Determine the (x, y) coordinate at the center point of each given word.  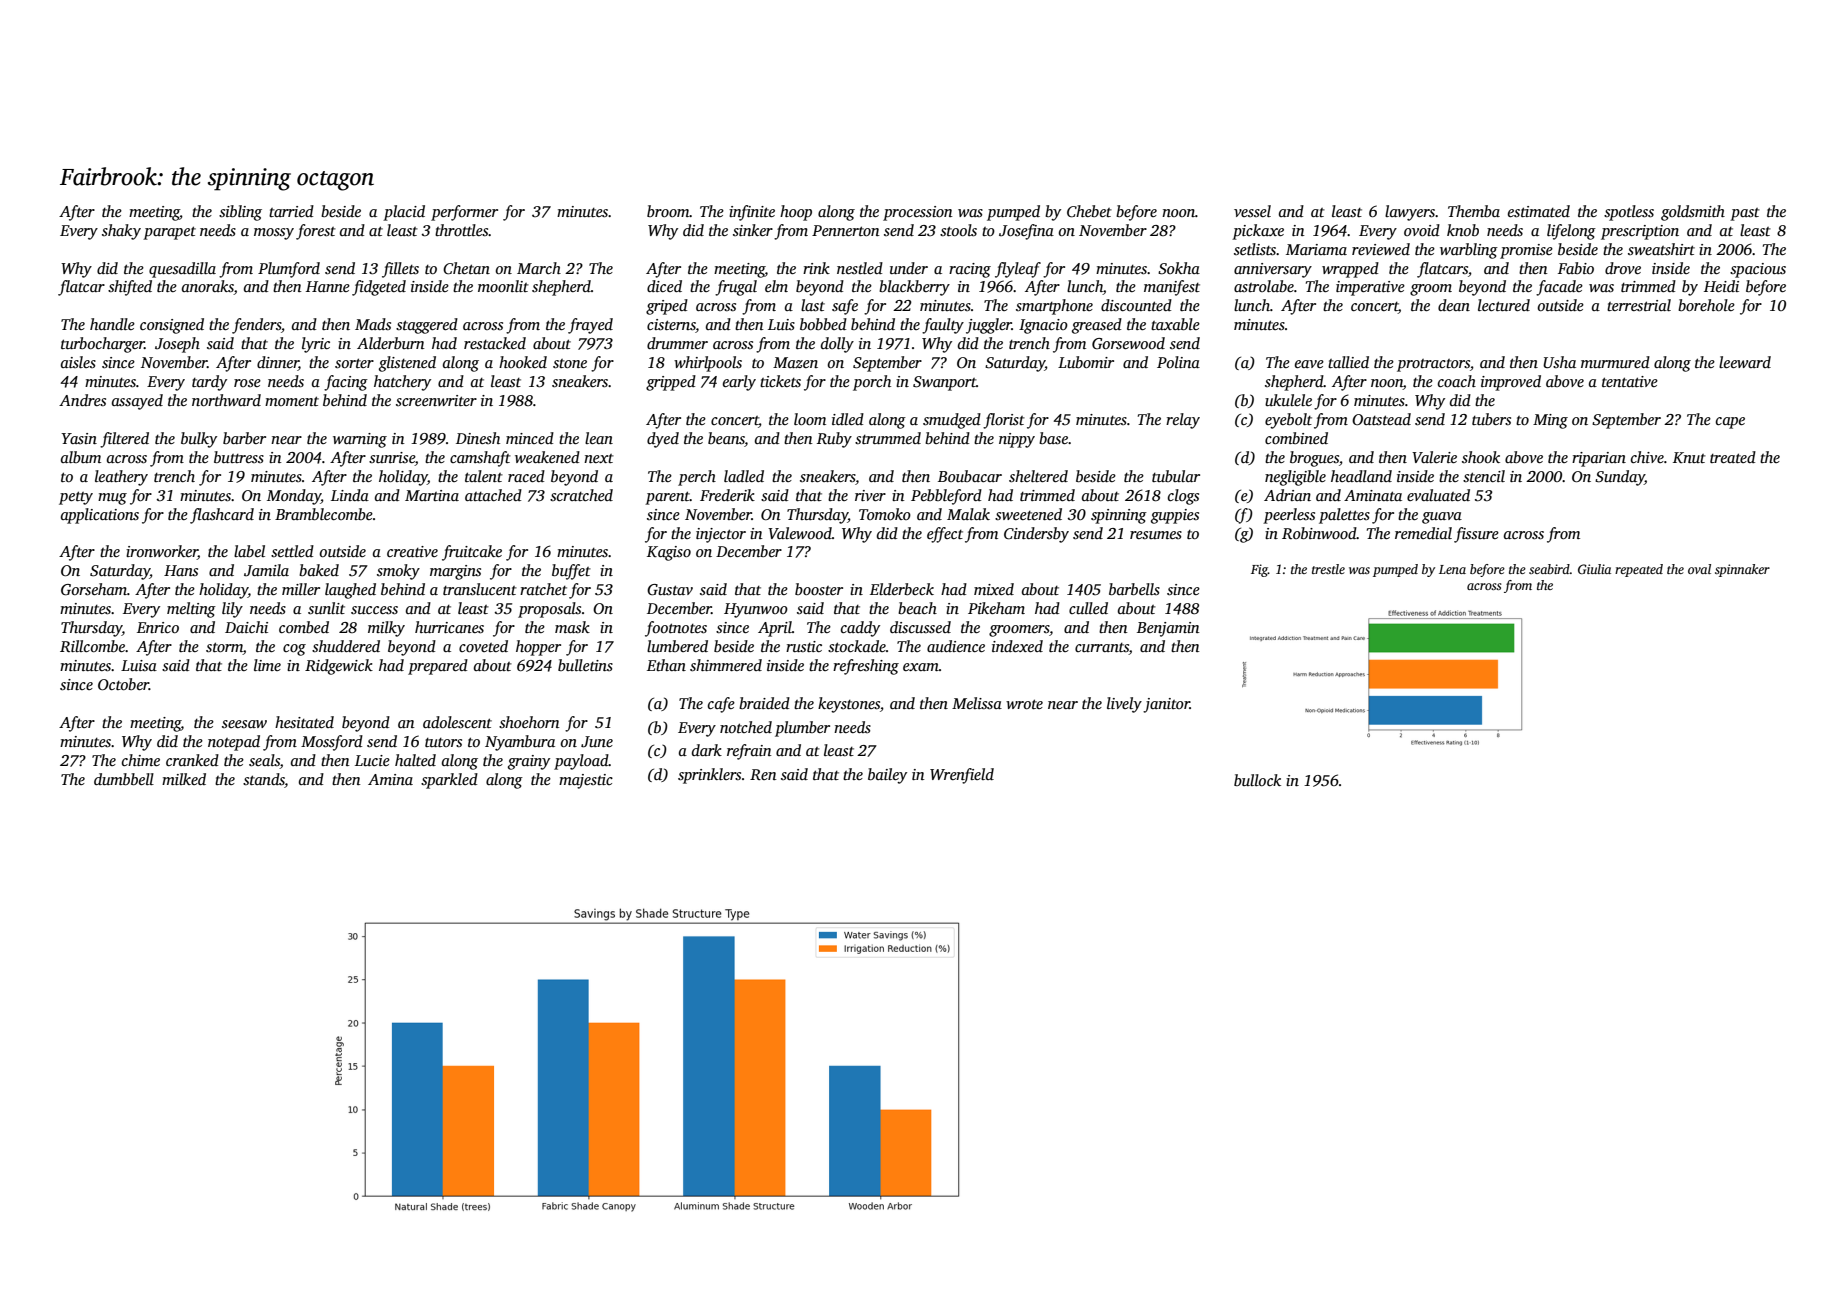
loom (810, 419)
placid (404, 213)
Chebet (1089, 211)
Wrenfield (962, 776)
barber (244, 438)
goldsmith (1693, 213)
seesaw (244, 724)
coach (1457, 381)
